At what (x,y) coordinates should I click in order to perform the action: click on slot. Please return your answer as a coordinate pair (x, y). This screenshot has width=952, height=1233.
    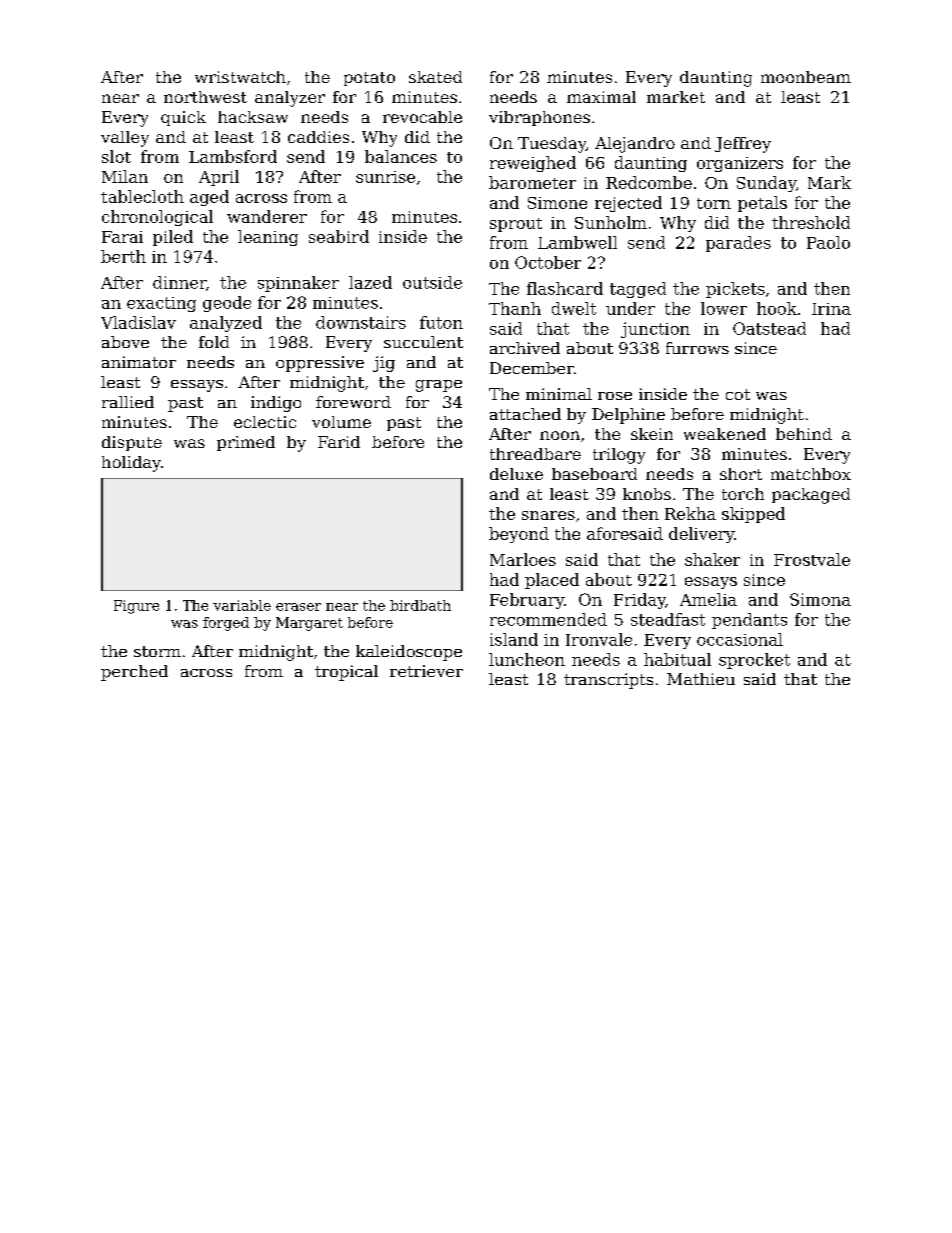
    Looking at the image, I should click on (116, 156).
